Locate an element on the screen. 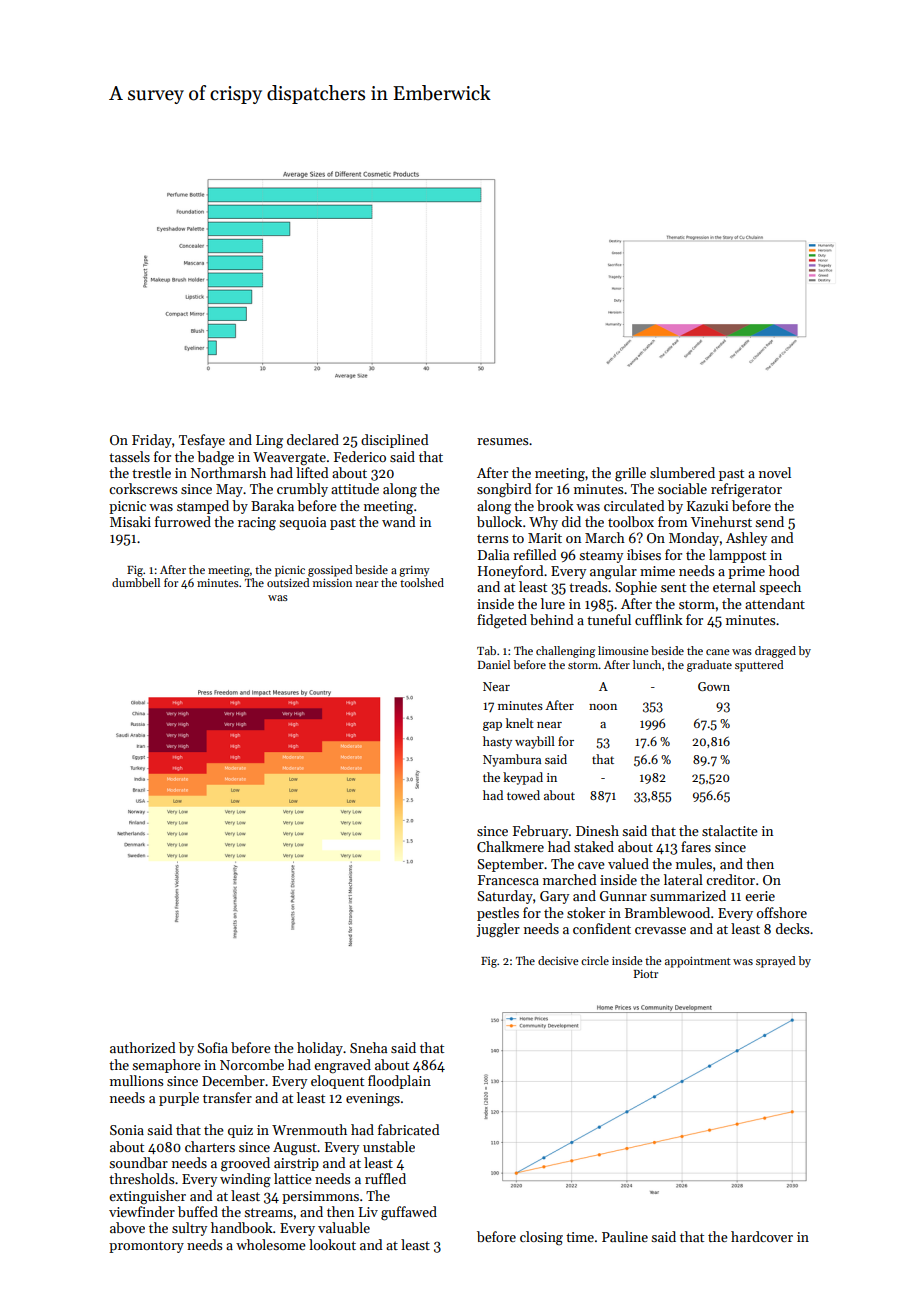 The image size is (924, 1308). stamped is located at coordinates (203, 507).
